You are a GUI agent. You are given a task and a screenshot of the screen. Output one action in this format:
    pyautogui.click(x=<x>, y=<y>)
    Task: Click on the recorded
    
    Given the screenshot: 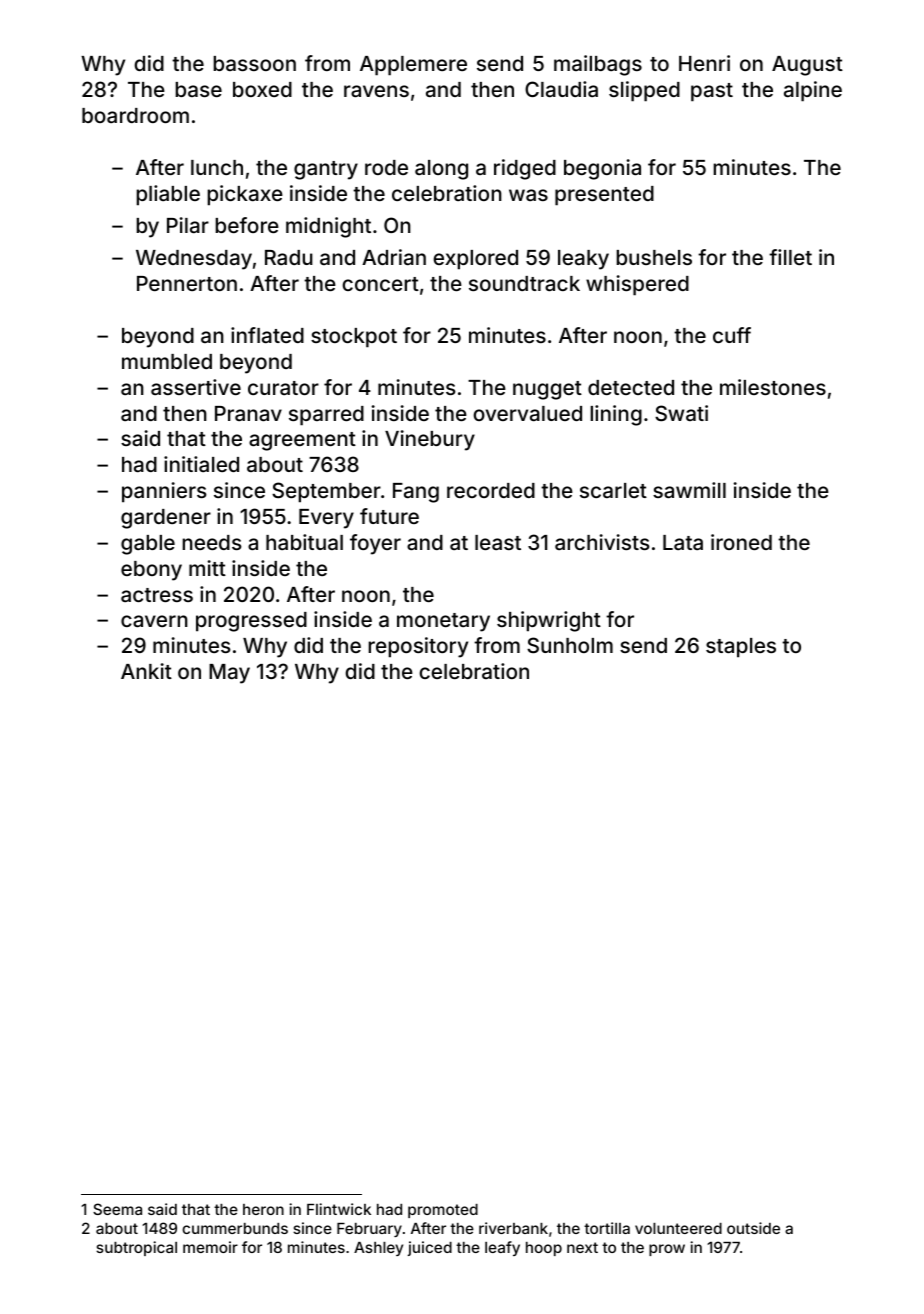 What is the action you would take?
    pyautogui.click(x=491, y=490)
